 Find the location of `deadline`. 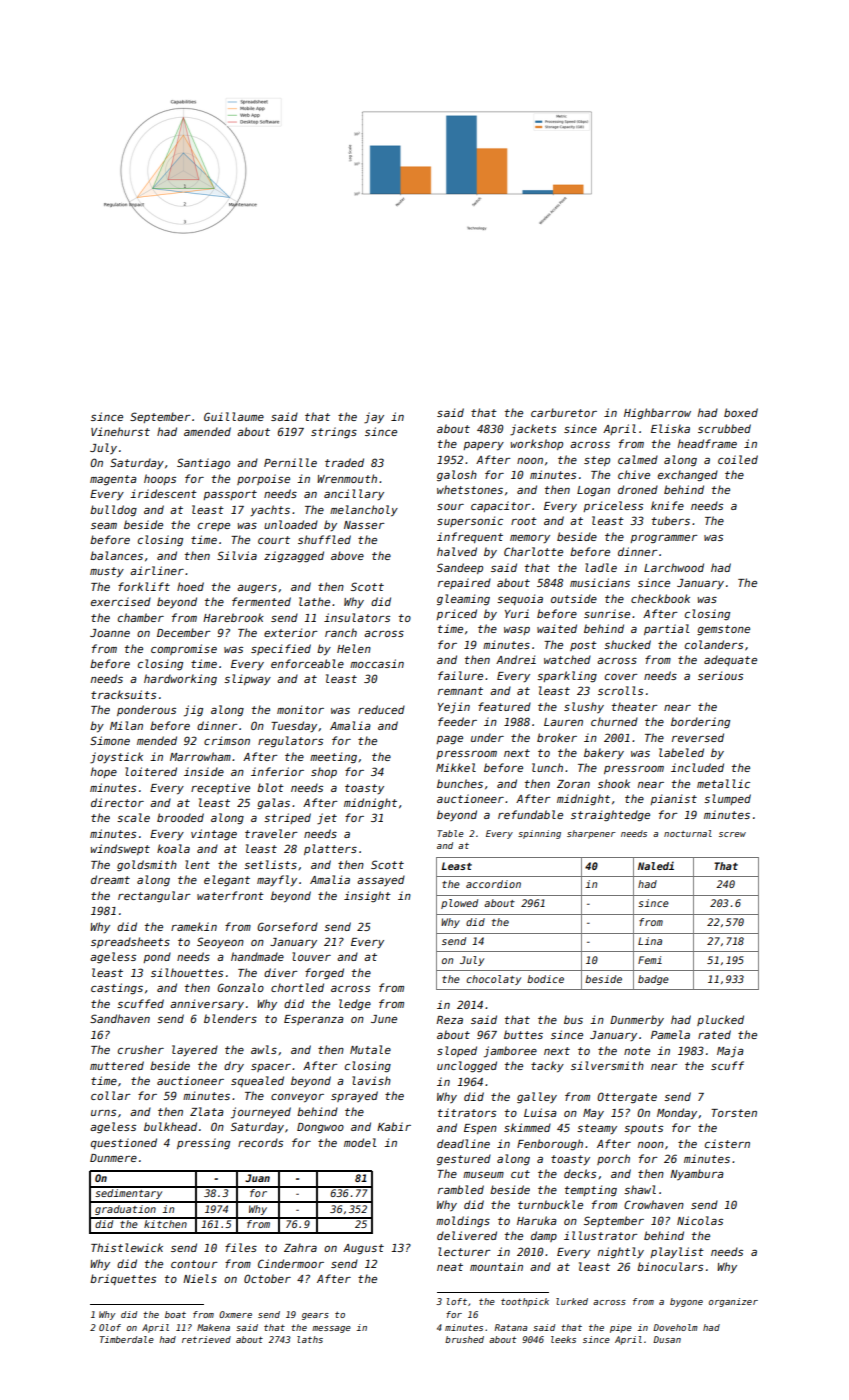

deadline is located at coordinates (463, 1143).
